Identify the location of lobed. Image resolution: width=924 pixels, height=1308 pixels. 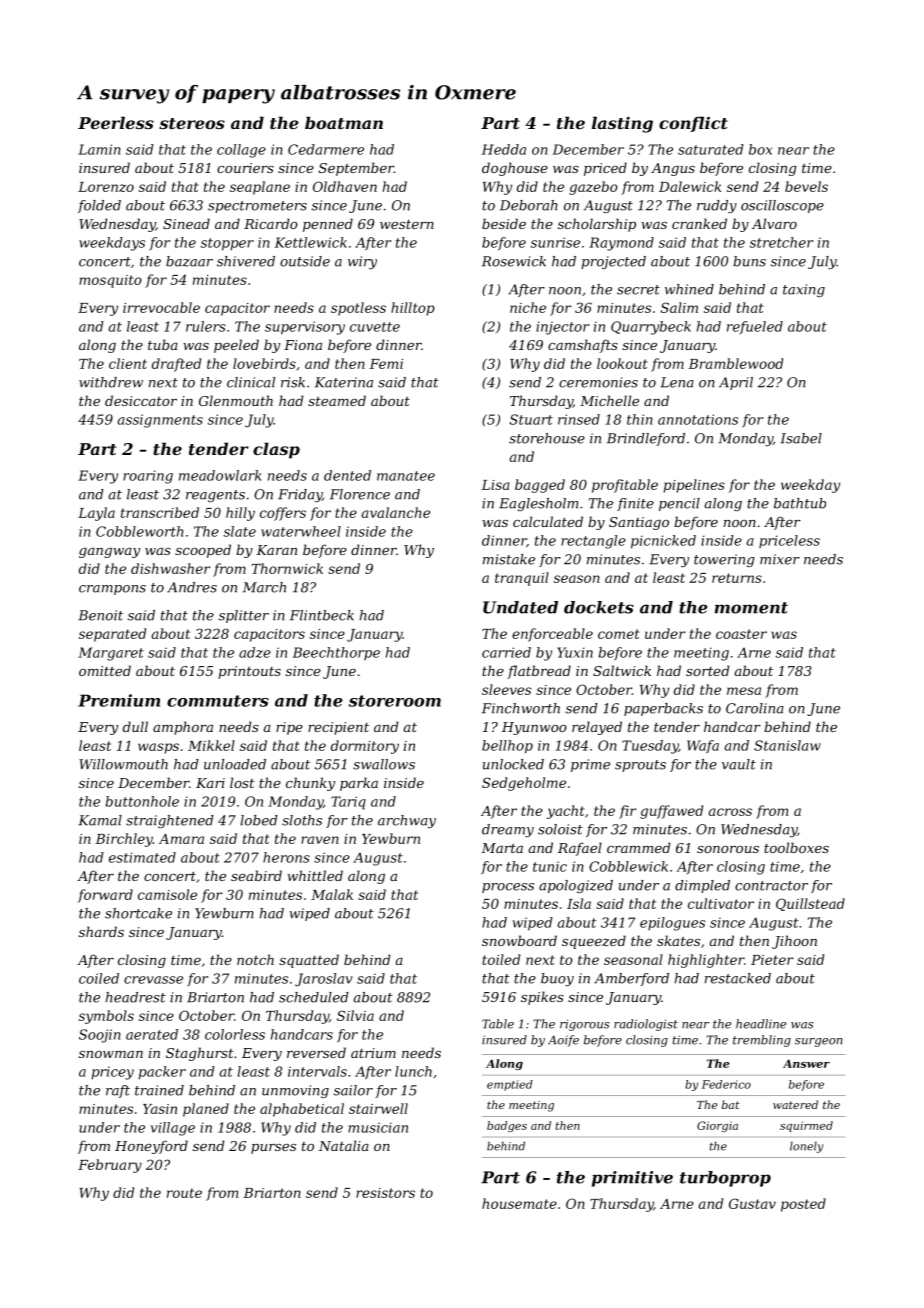
(259, 820).
